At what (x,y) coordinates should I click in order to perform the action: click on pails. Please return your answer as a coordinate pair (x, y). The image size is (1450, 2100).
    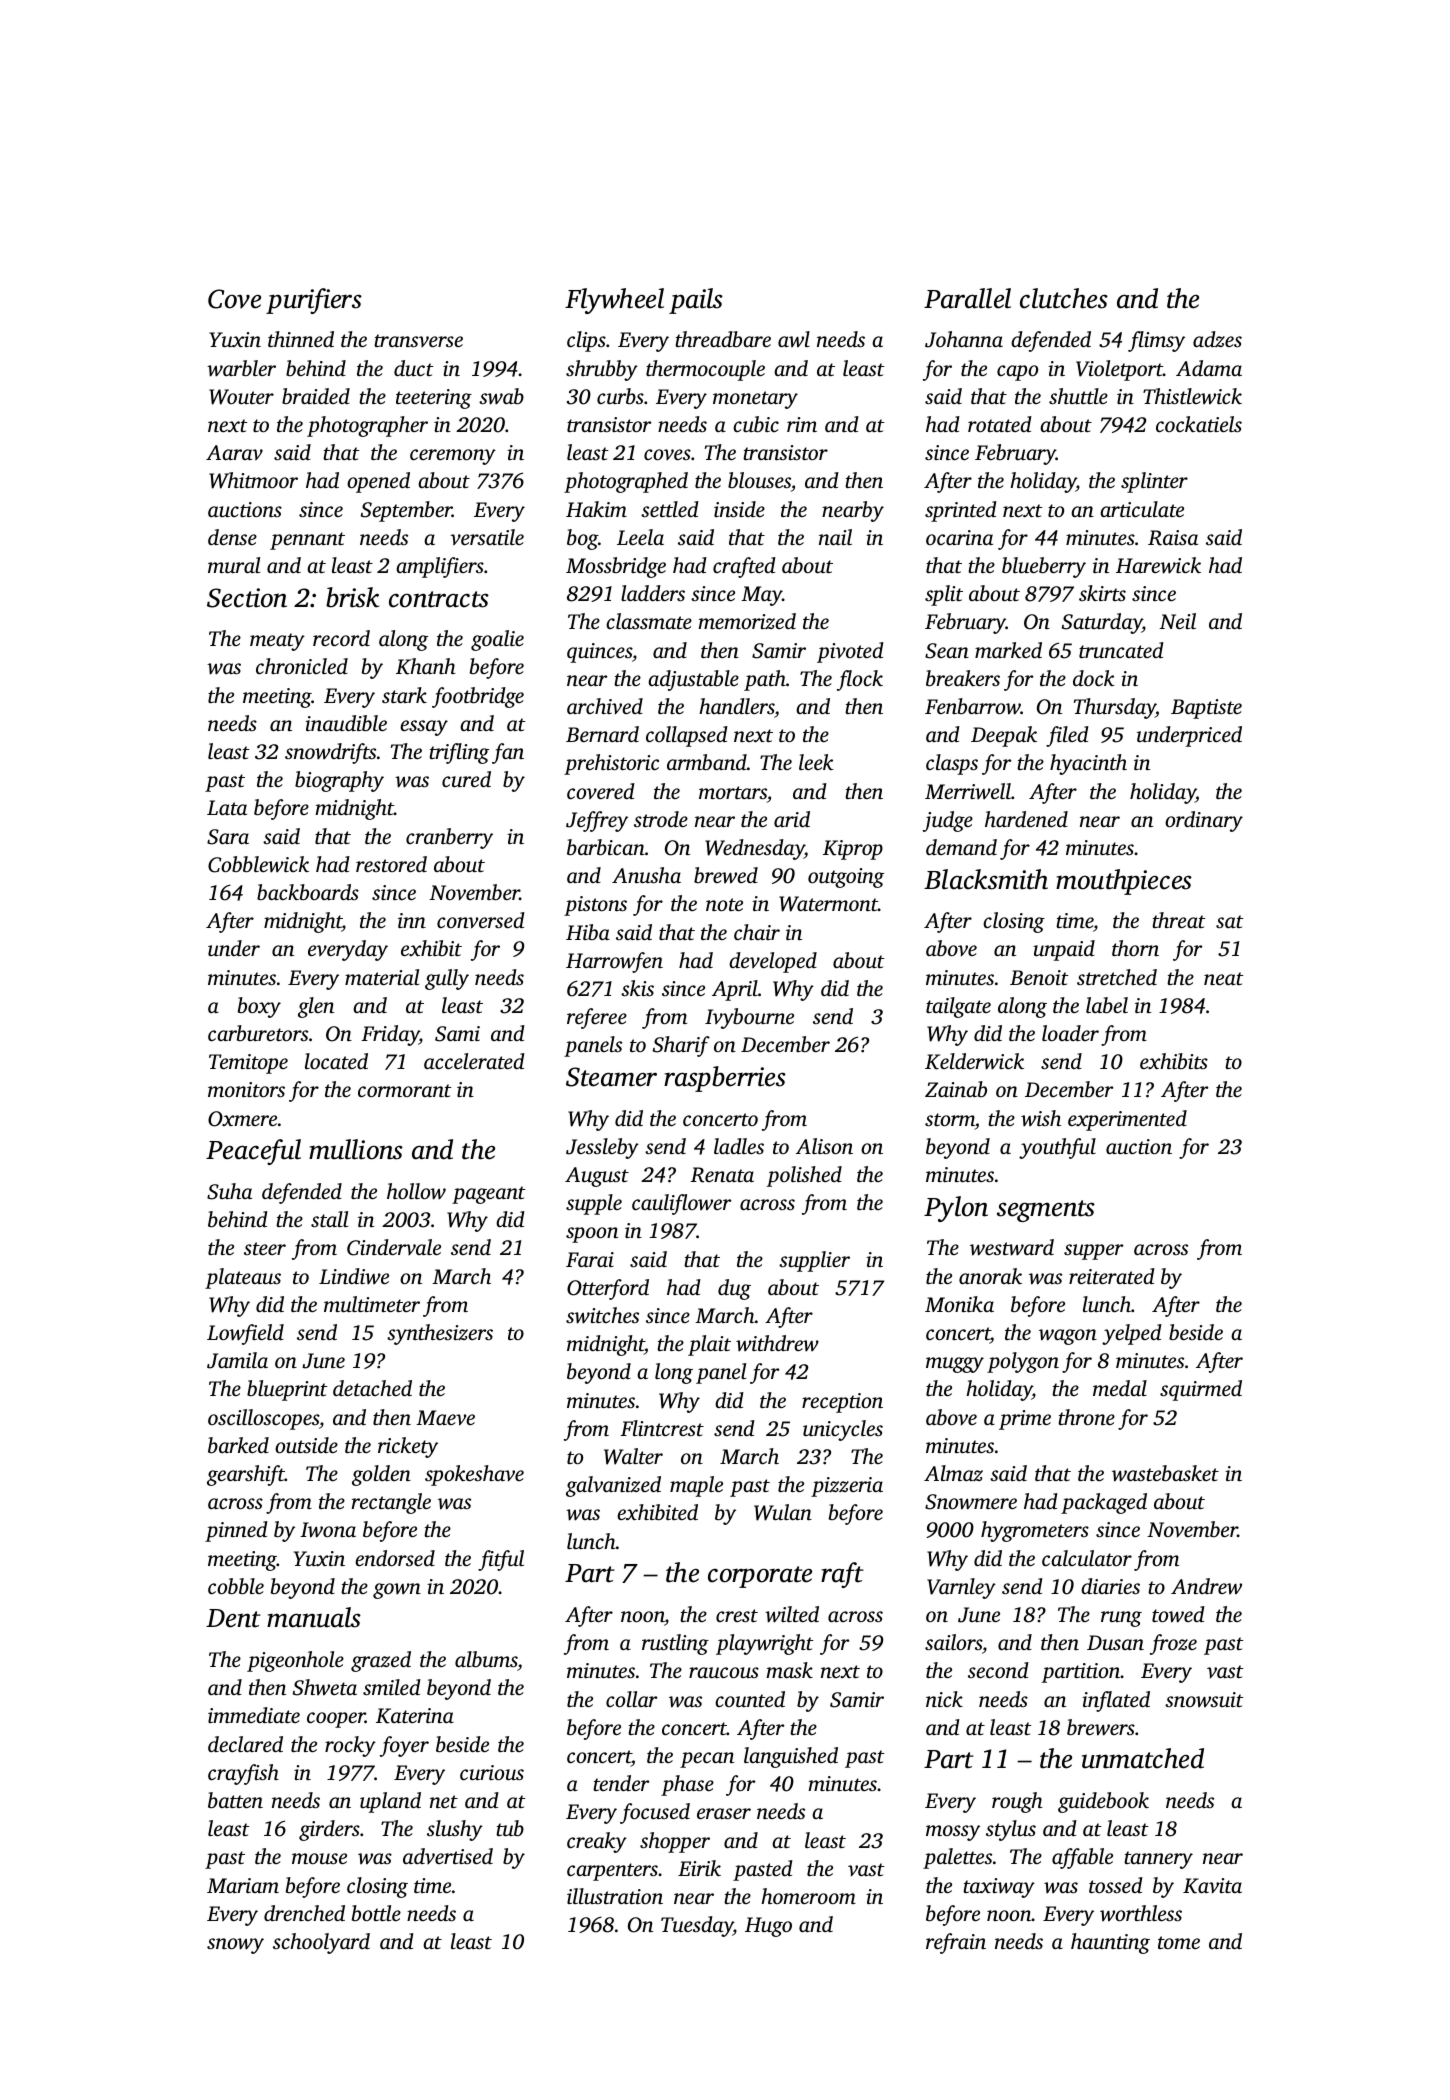
    Looking at the image, I should click on (696, 301).
